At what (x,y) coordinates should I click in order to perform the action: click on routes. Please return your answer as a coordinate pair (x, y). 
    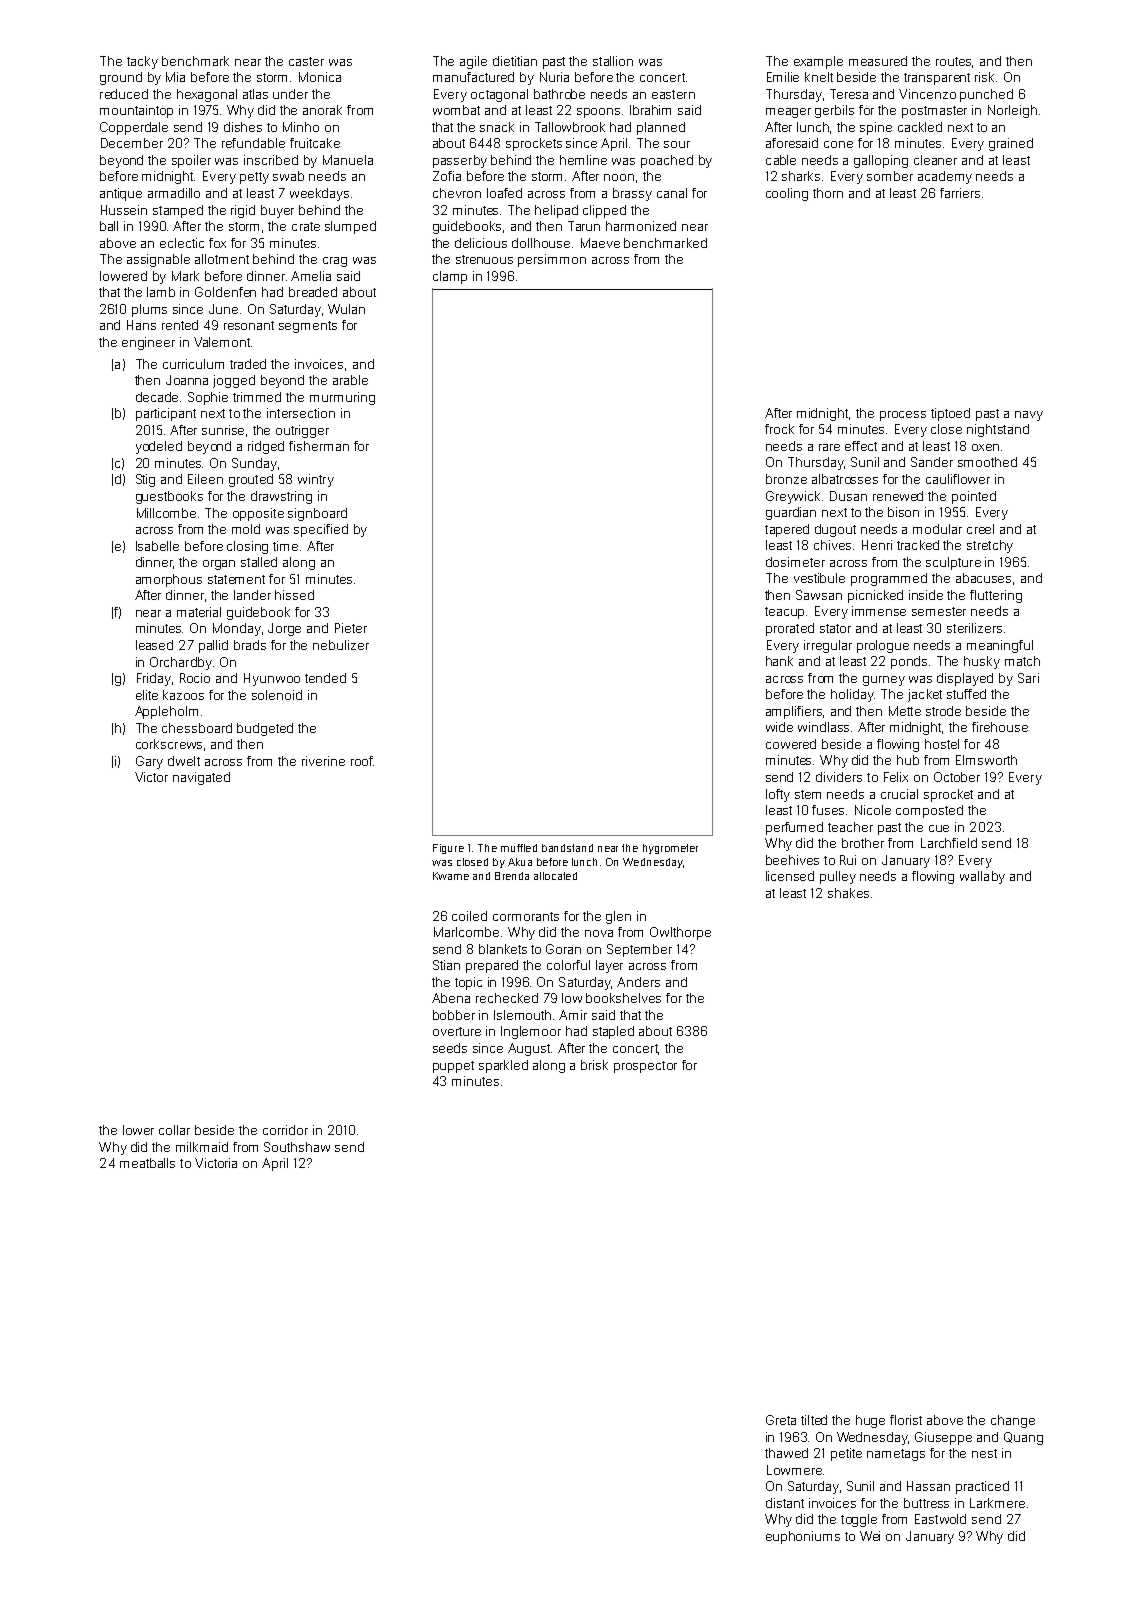
    Looking at the image, I should click on (953, 61).
